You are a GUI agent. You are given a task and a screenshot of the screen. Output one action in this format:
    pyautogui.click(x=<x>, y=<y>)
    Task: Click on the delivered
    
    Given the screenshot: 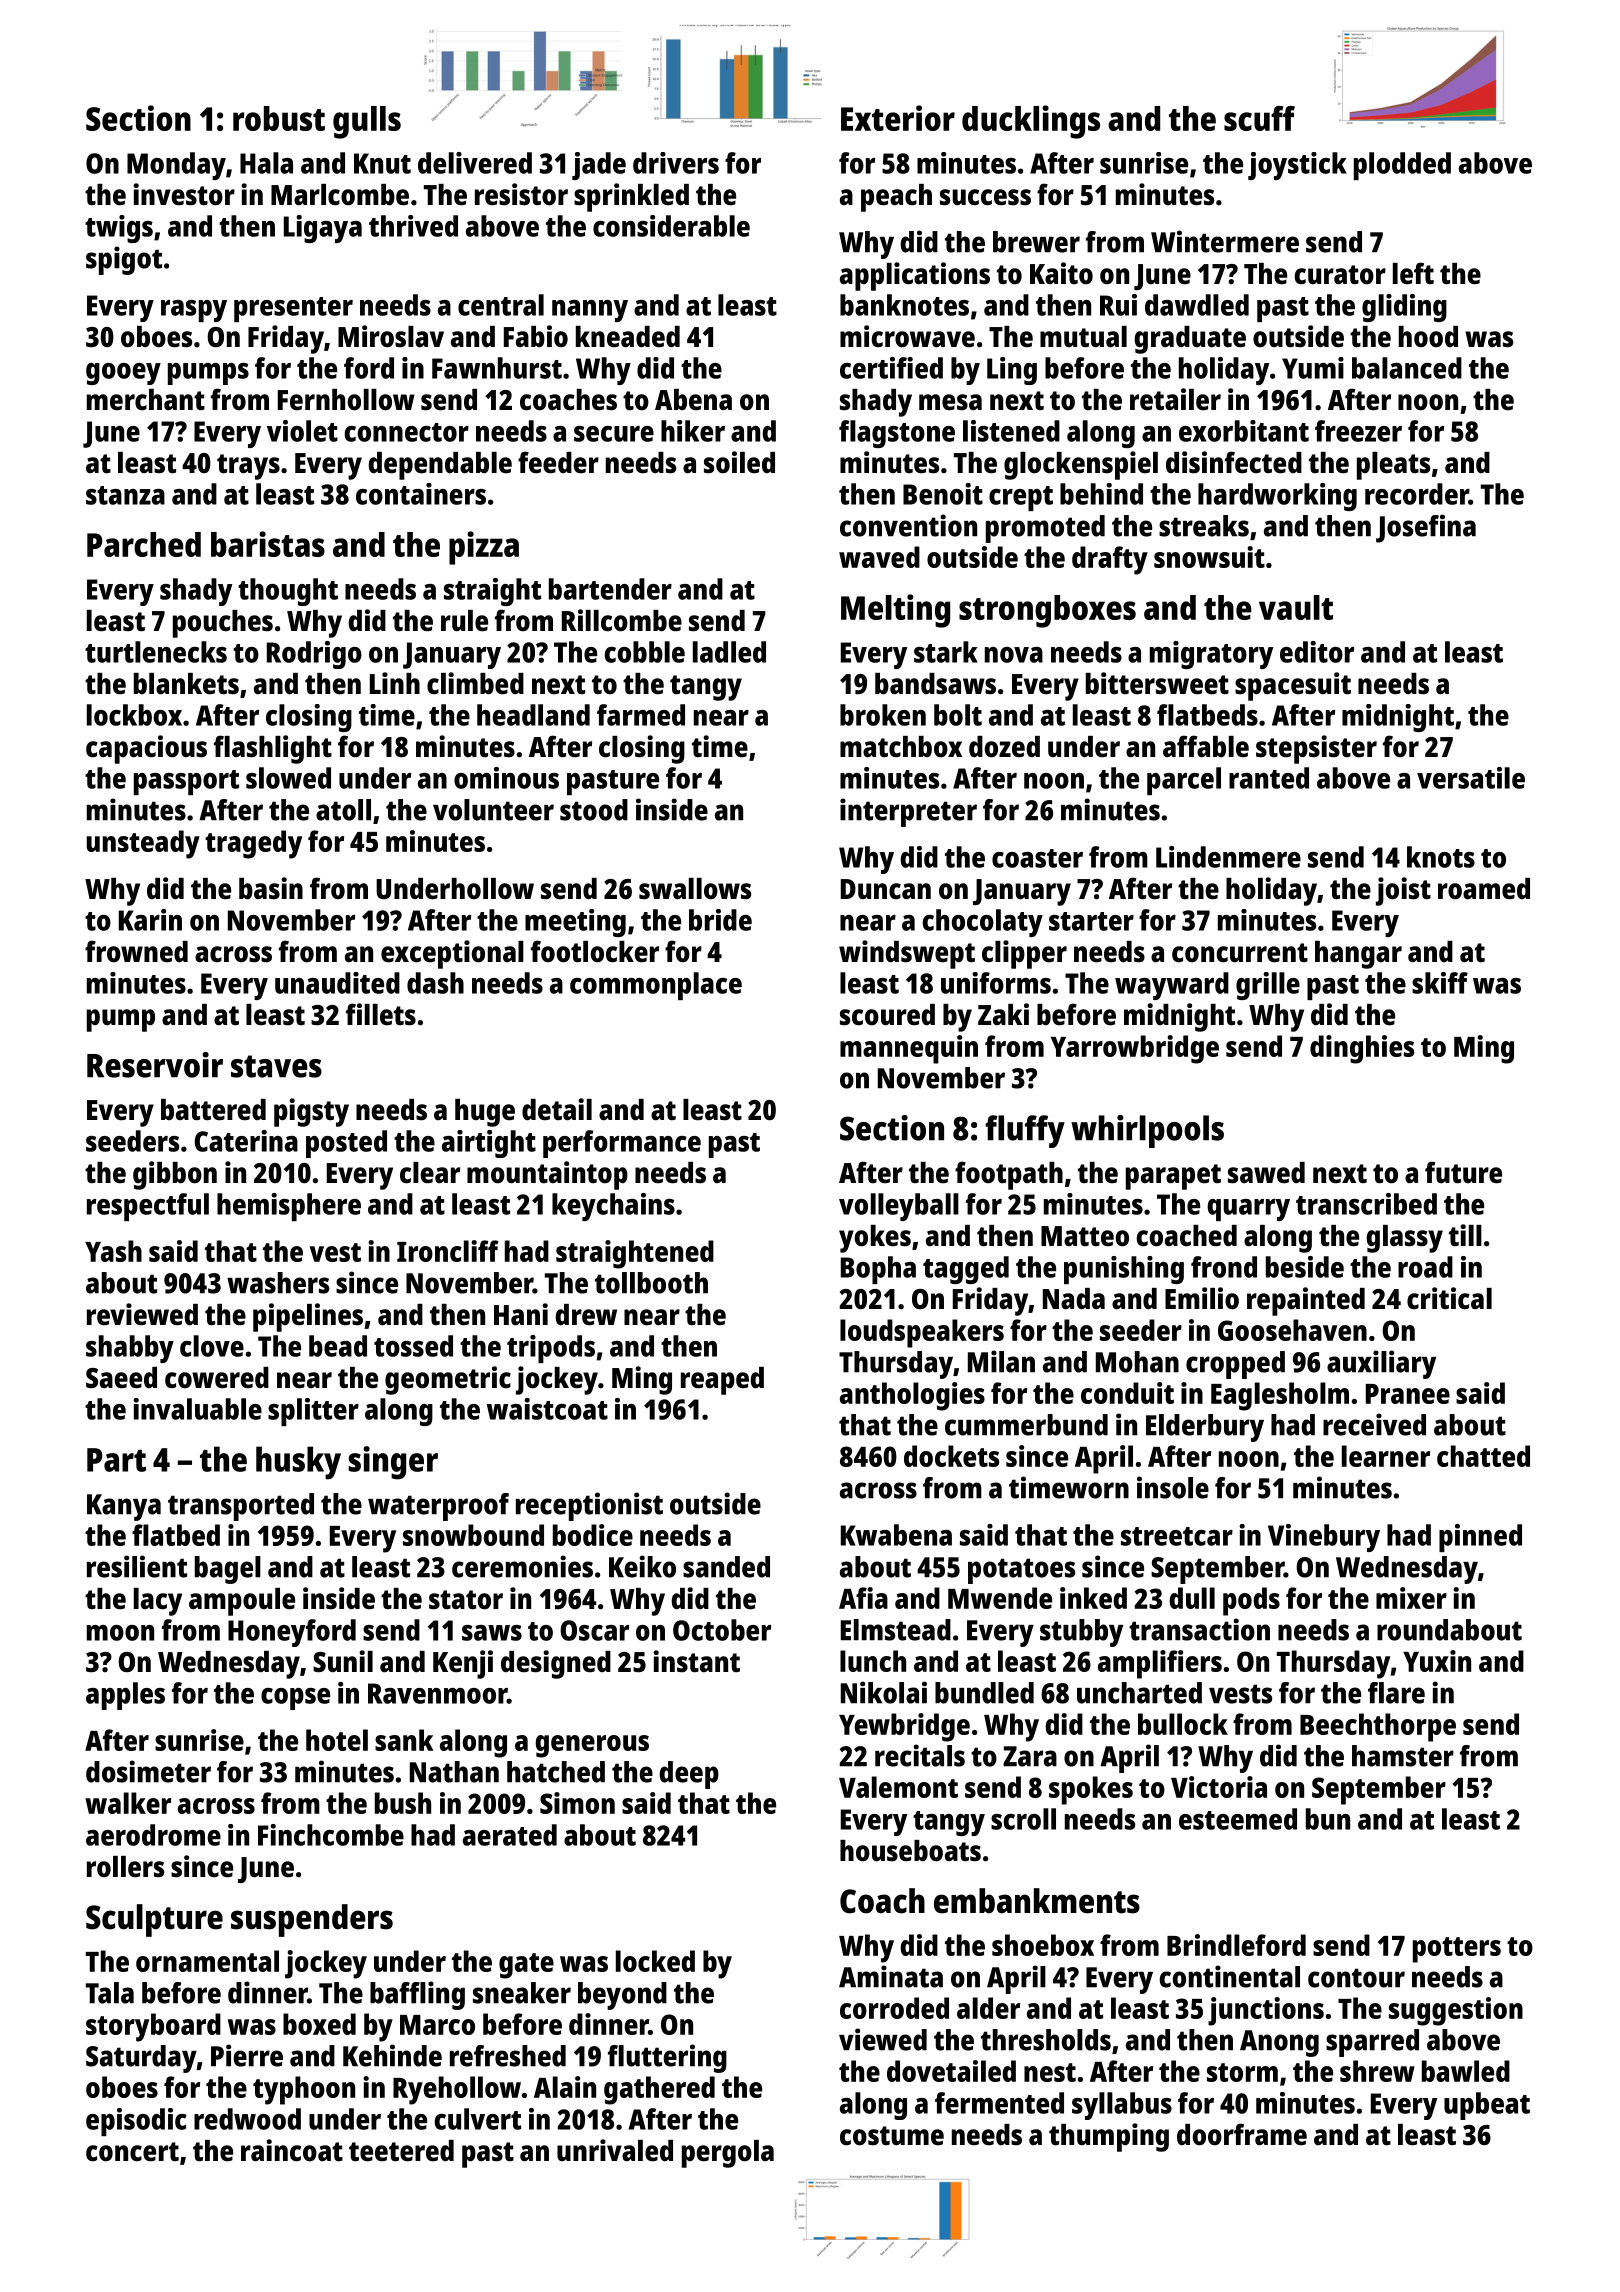 What is the action you would take?
    pyautogui.click(x=475, y=163)
